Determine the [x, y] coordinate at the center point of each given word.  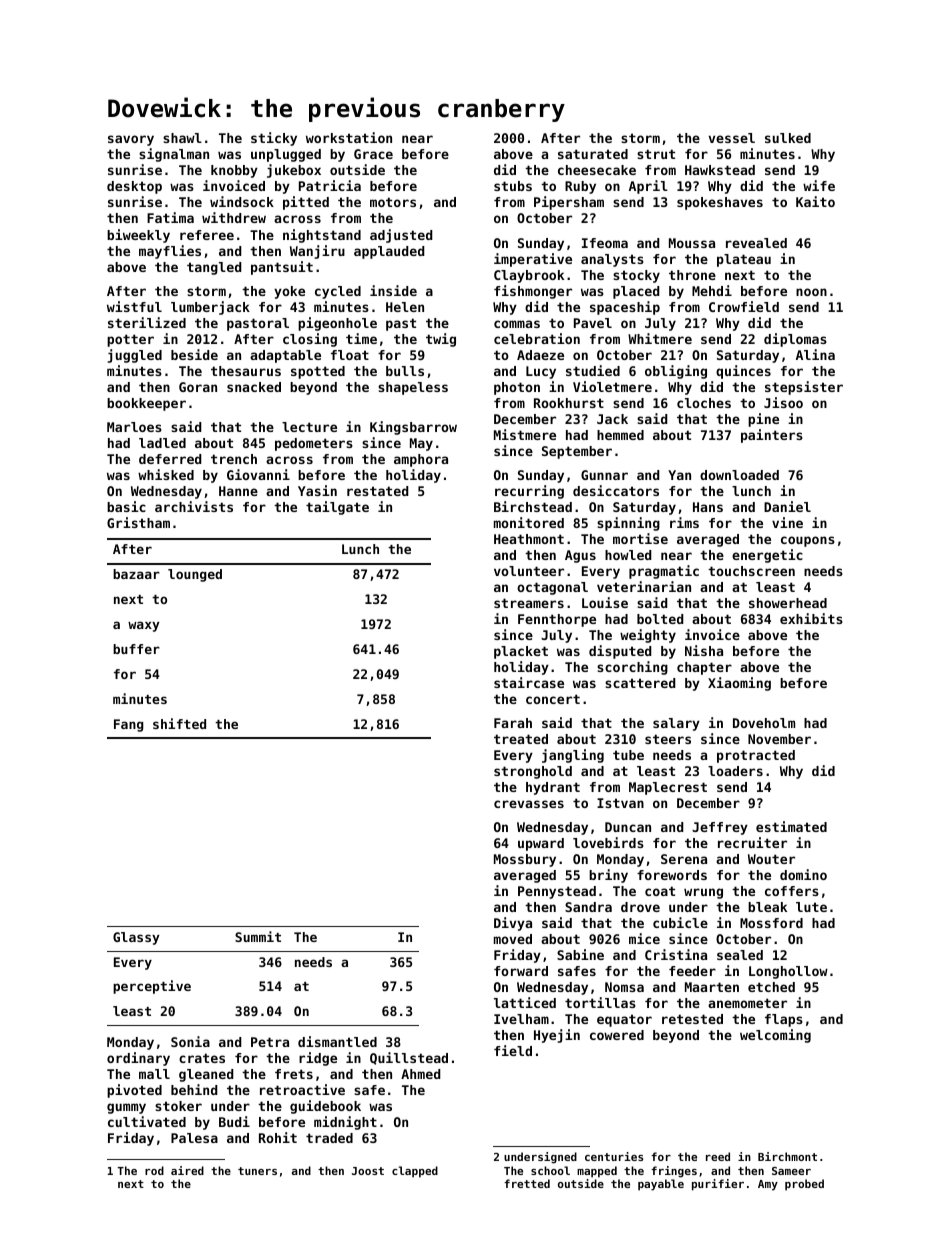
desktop [134, 187]
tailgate [337, 508]
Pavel [593, 323]
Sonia [190, 1041]
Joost [368, 1171]
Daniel [787, 506]
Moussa [692, 243]
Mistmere [525, 434]
